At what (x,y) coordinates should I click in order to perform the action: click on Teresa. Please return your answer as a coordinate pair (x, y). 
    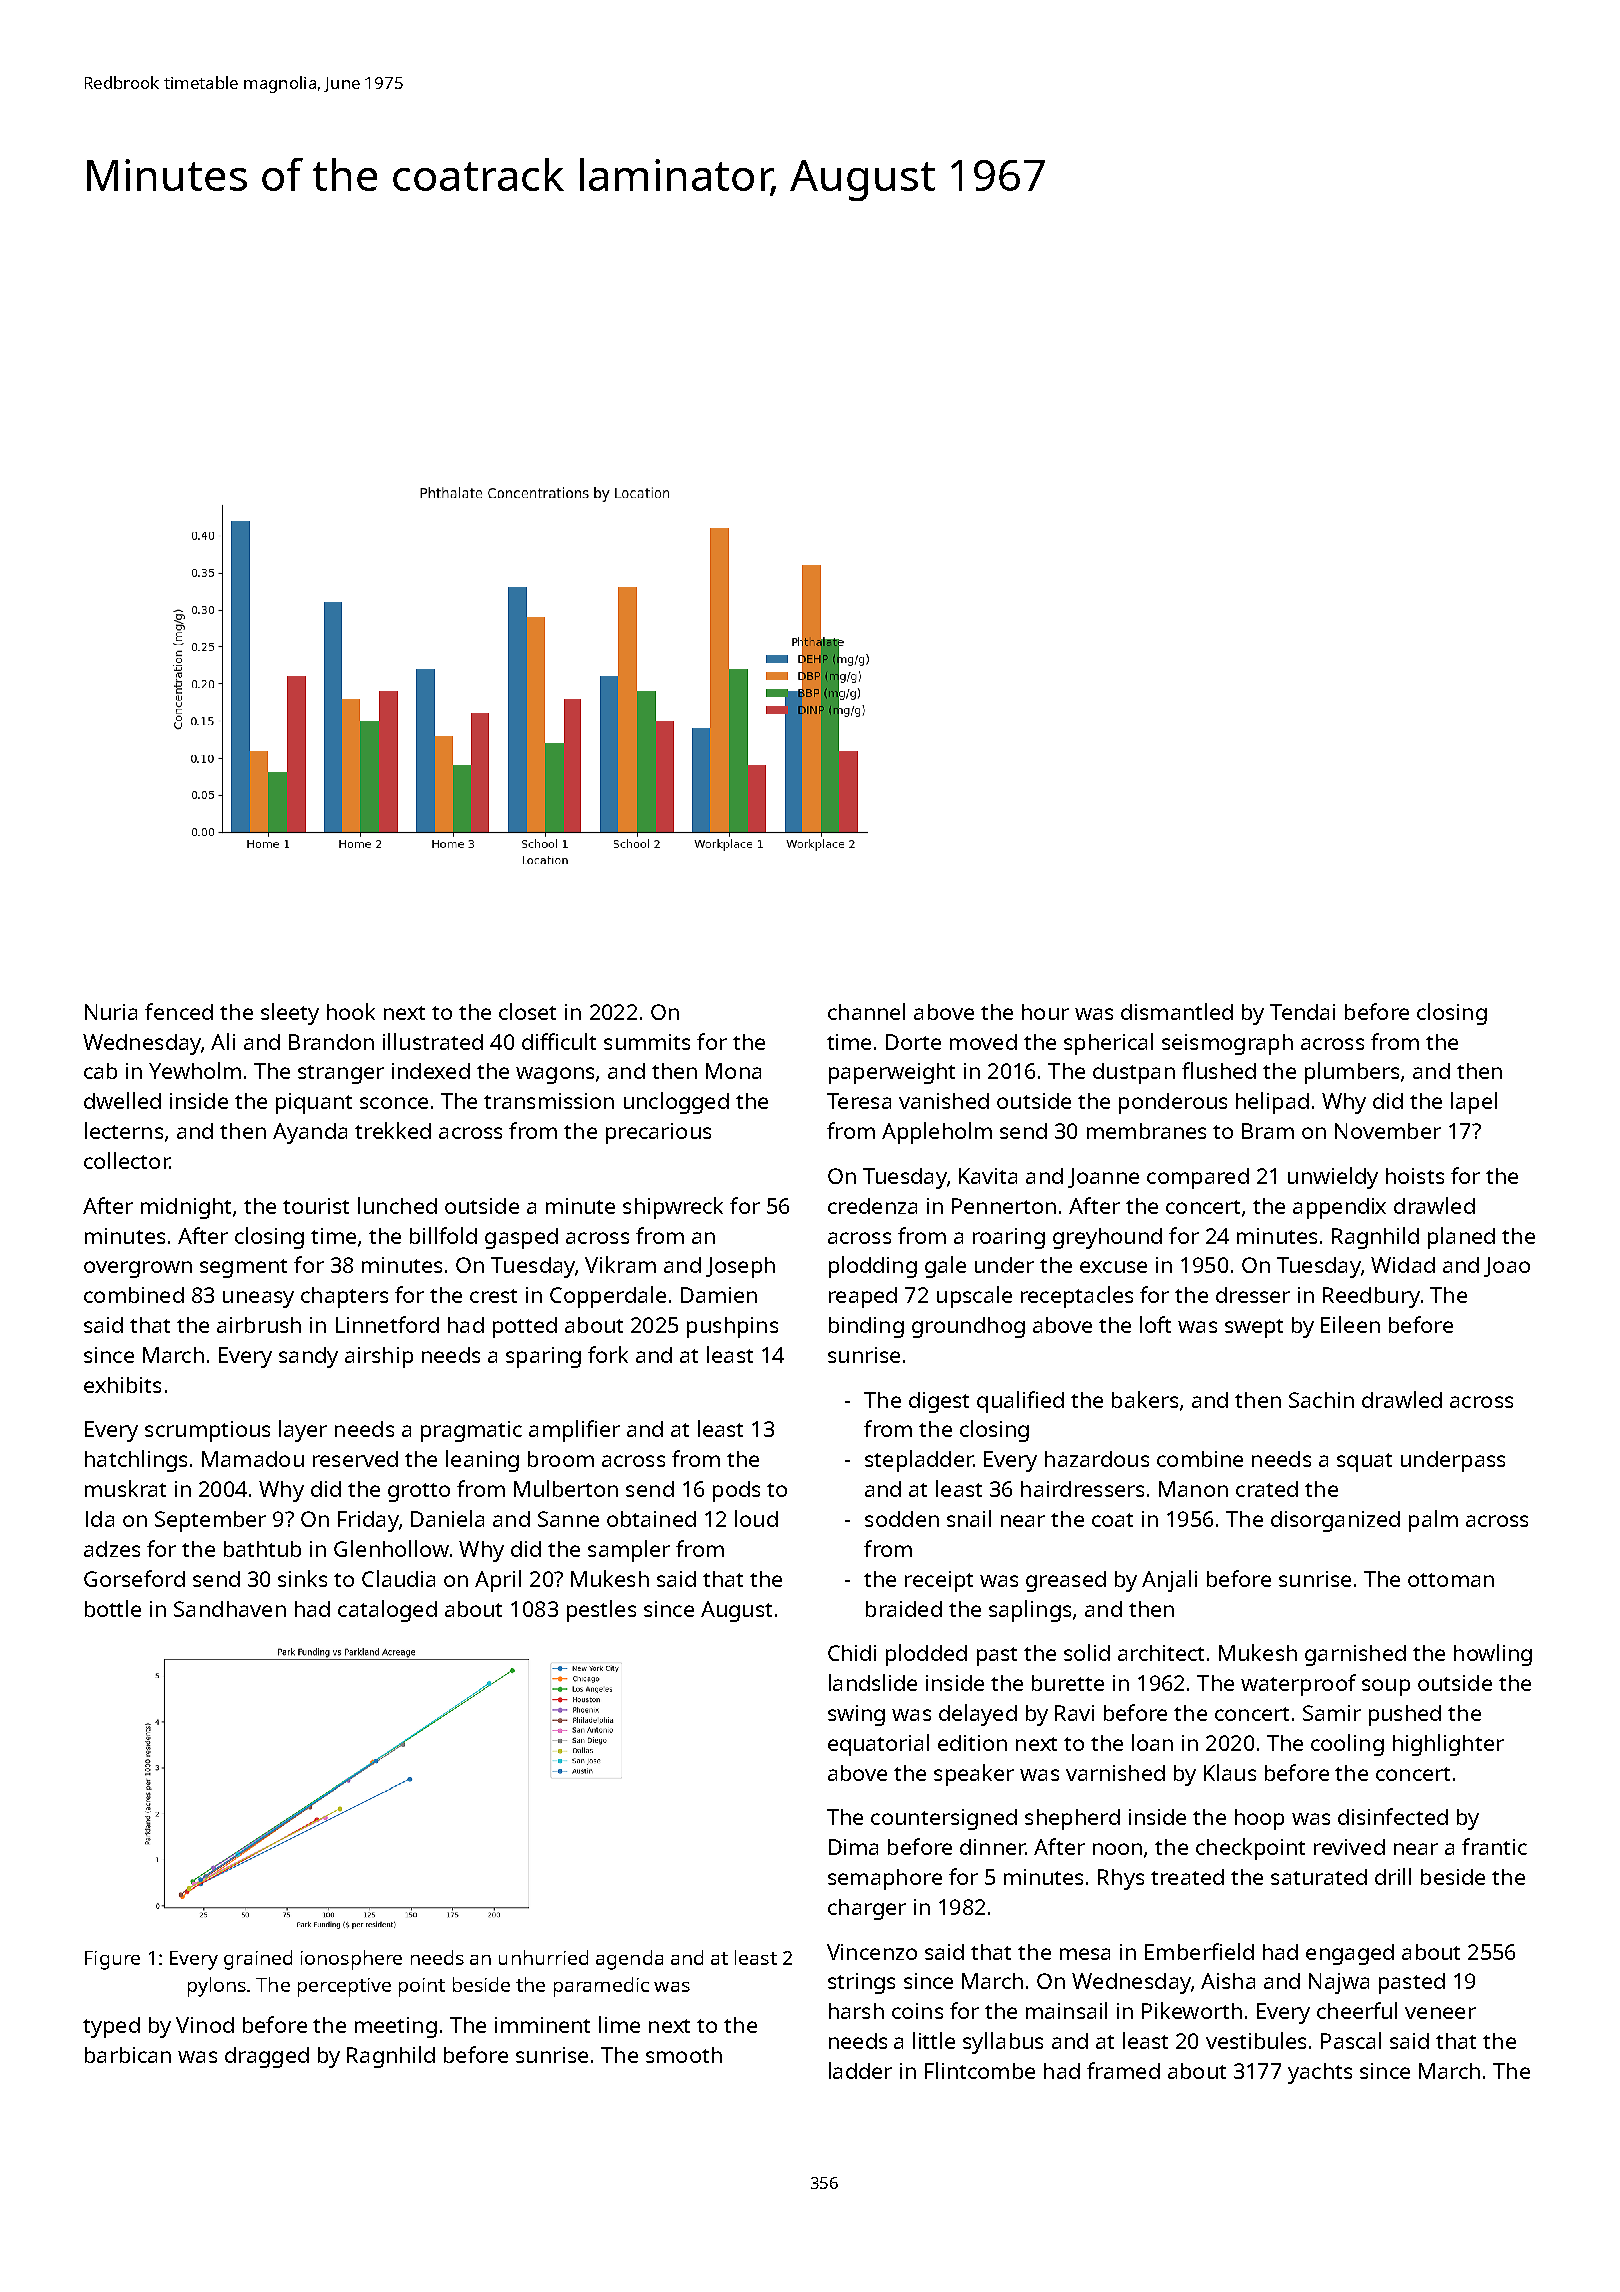
    Looking at the image, I should click on (859, 1101).
